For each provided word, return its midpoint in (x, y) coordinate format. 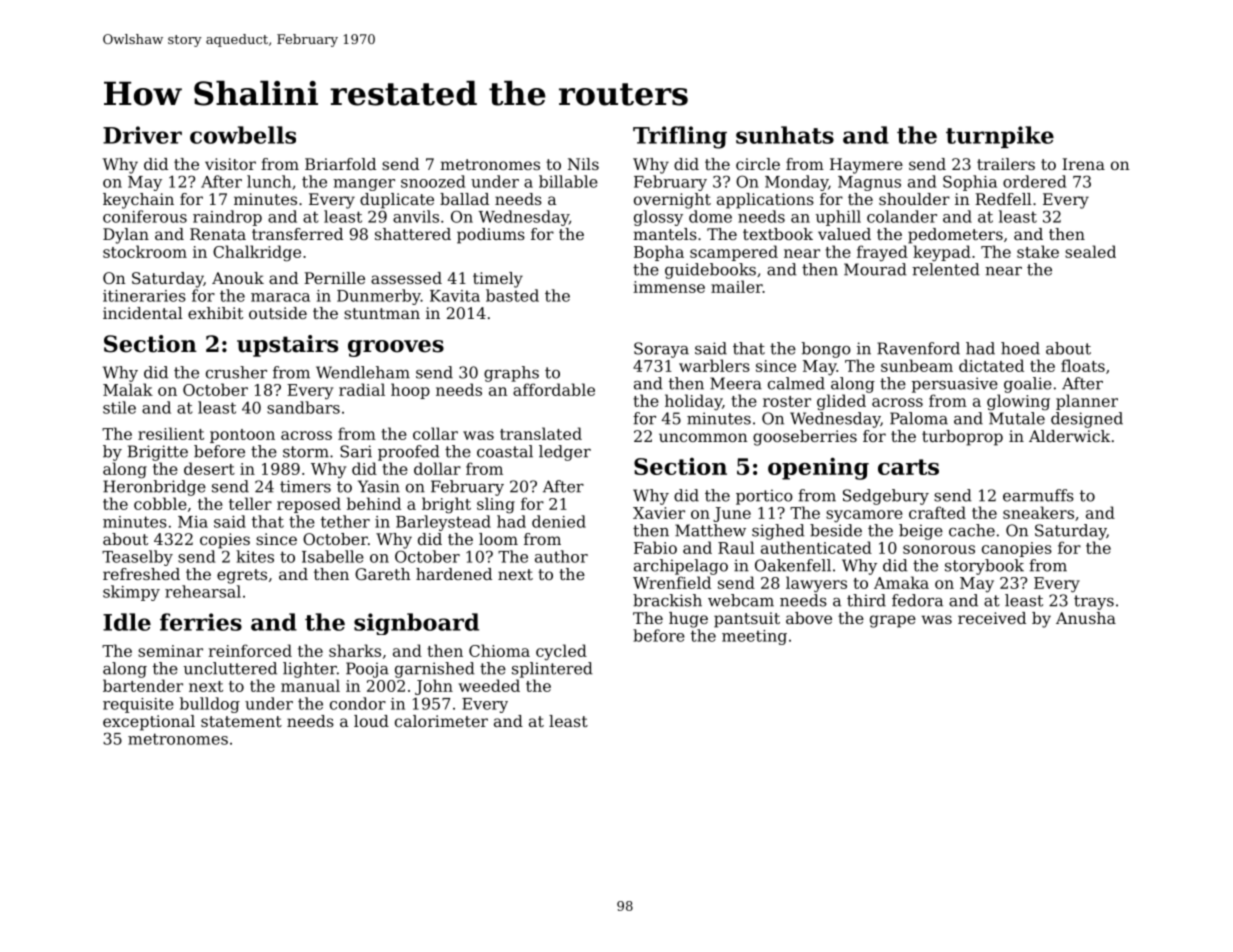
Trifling (680, 137)
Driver (142, 135)
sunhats (785, 135)
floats (1083, 365)
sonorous (939, 549)
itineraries (144, 296)
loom (498, 539)
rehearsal (203, 591)
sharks (355, 650)
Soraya (661, 350)
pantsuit (747, 620)
